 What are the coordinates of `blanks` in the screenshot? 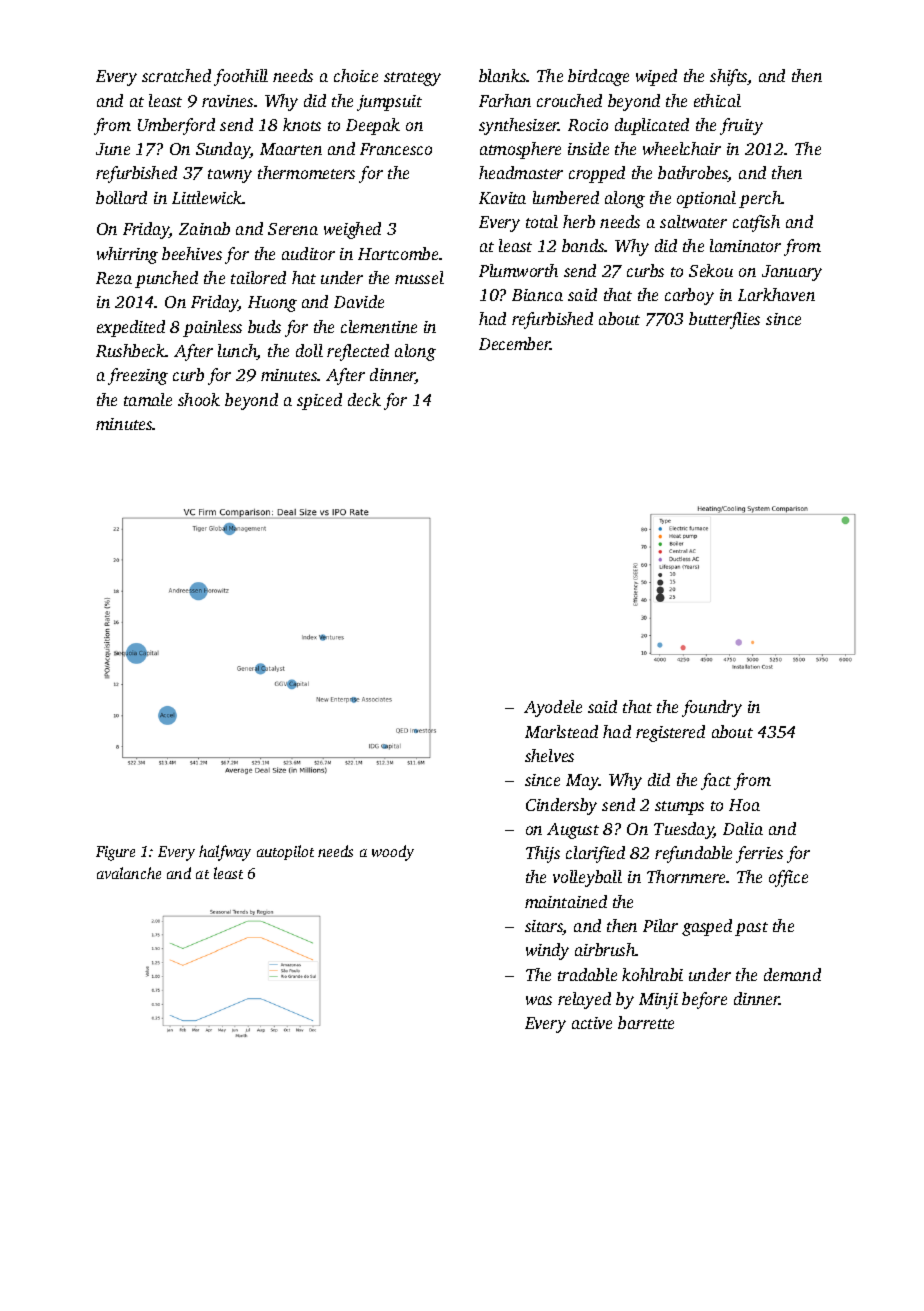 It's located at (503, 75).
